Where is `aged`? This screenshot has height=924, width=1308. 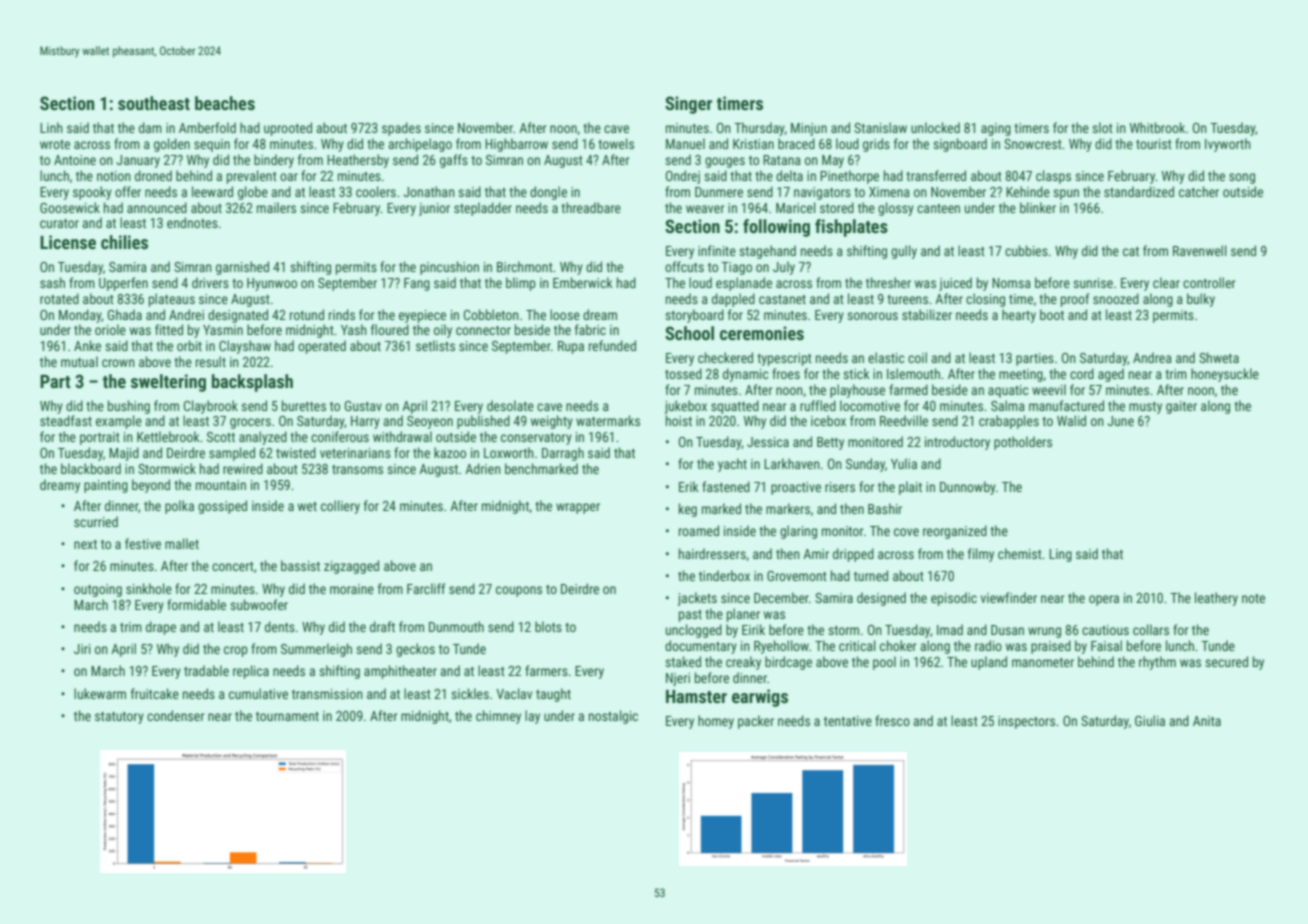 aged is located at coordinates (1111, 375).
